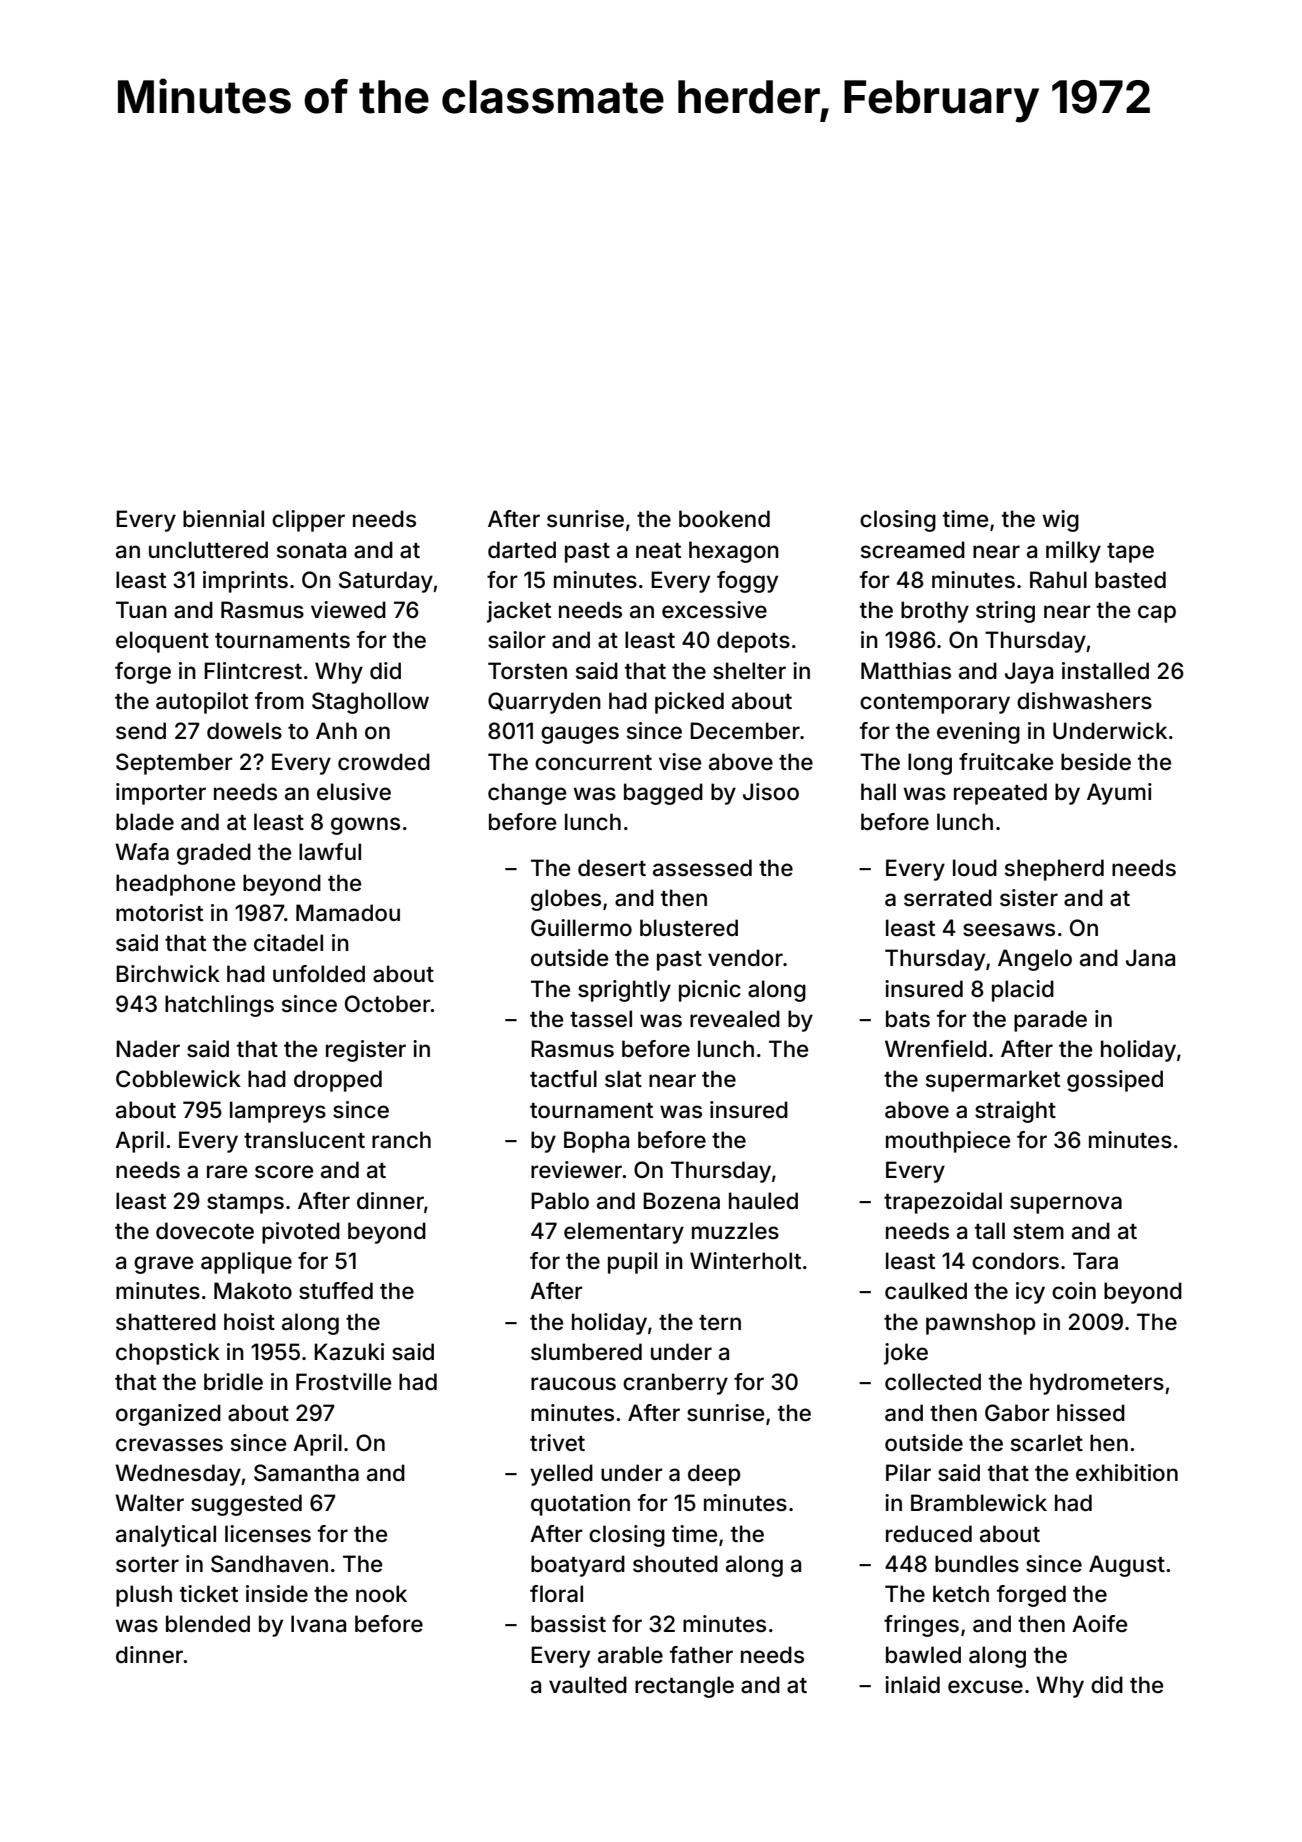 This image has width=1302, height=1842. Describe the element at coordinates (159, 913) in the image. I see `motorist` at that location.
